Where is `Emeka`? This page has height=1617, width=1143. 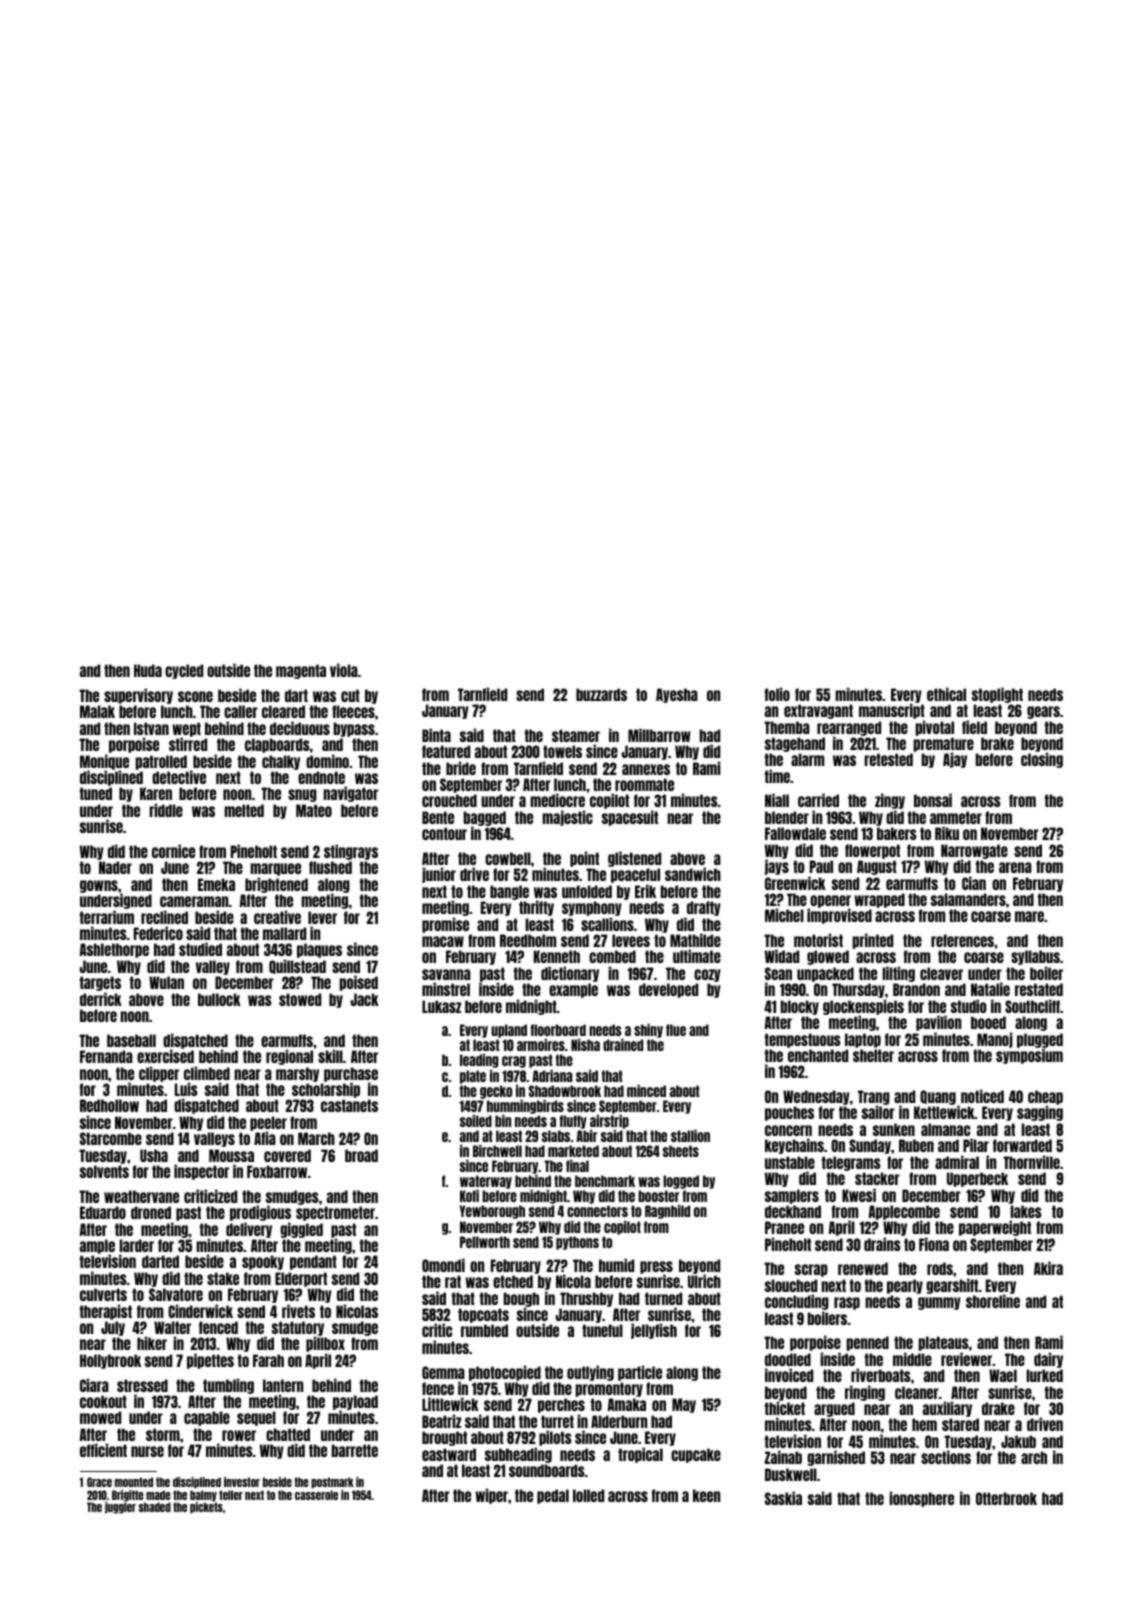 Emeka is located at coordinates (216, 884).
